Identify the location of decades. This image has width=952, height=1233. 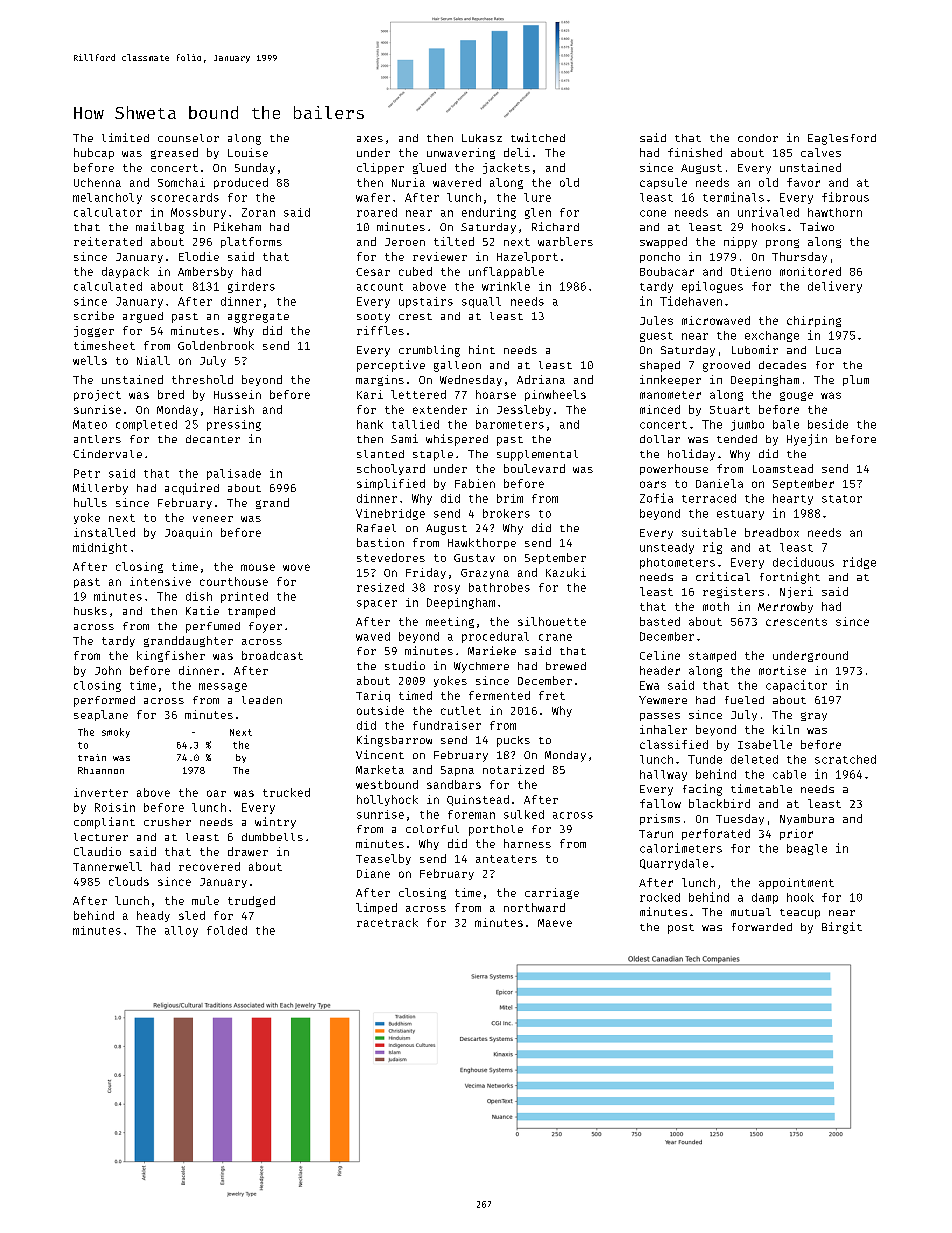
(782, 365).
